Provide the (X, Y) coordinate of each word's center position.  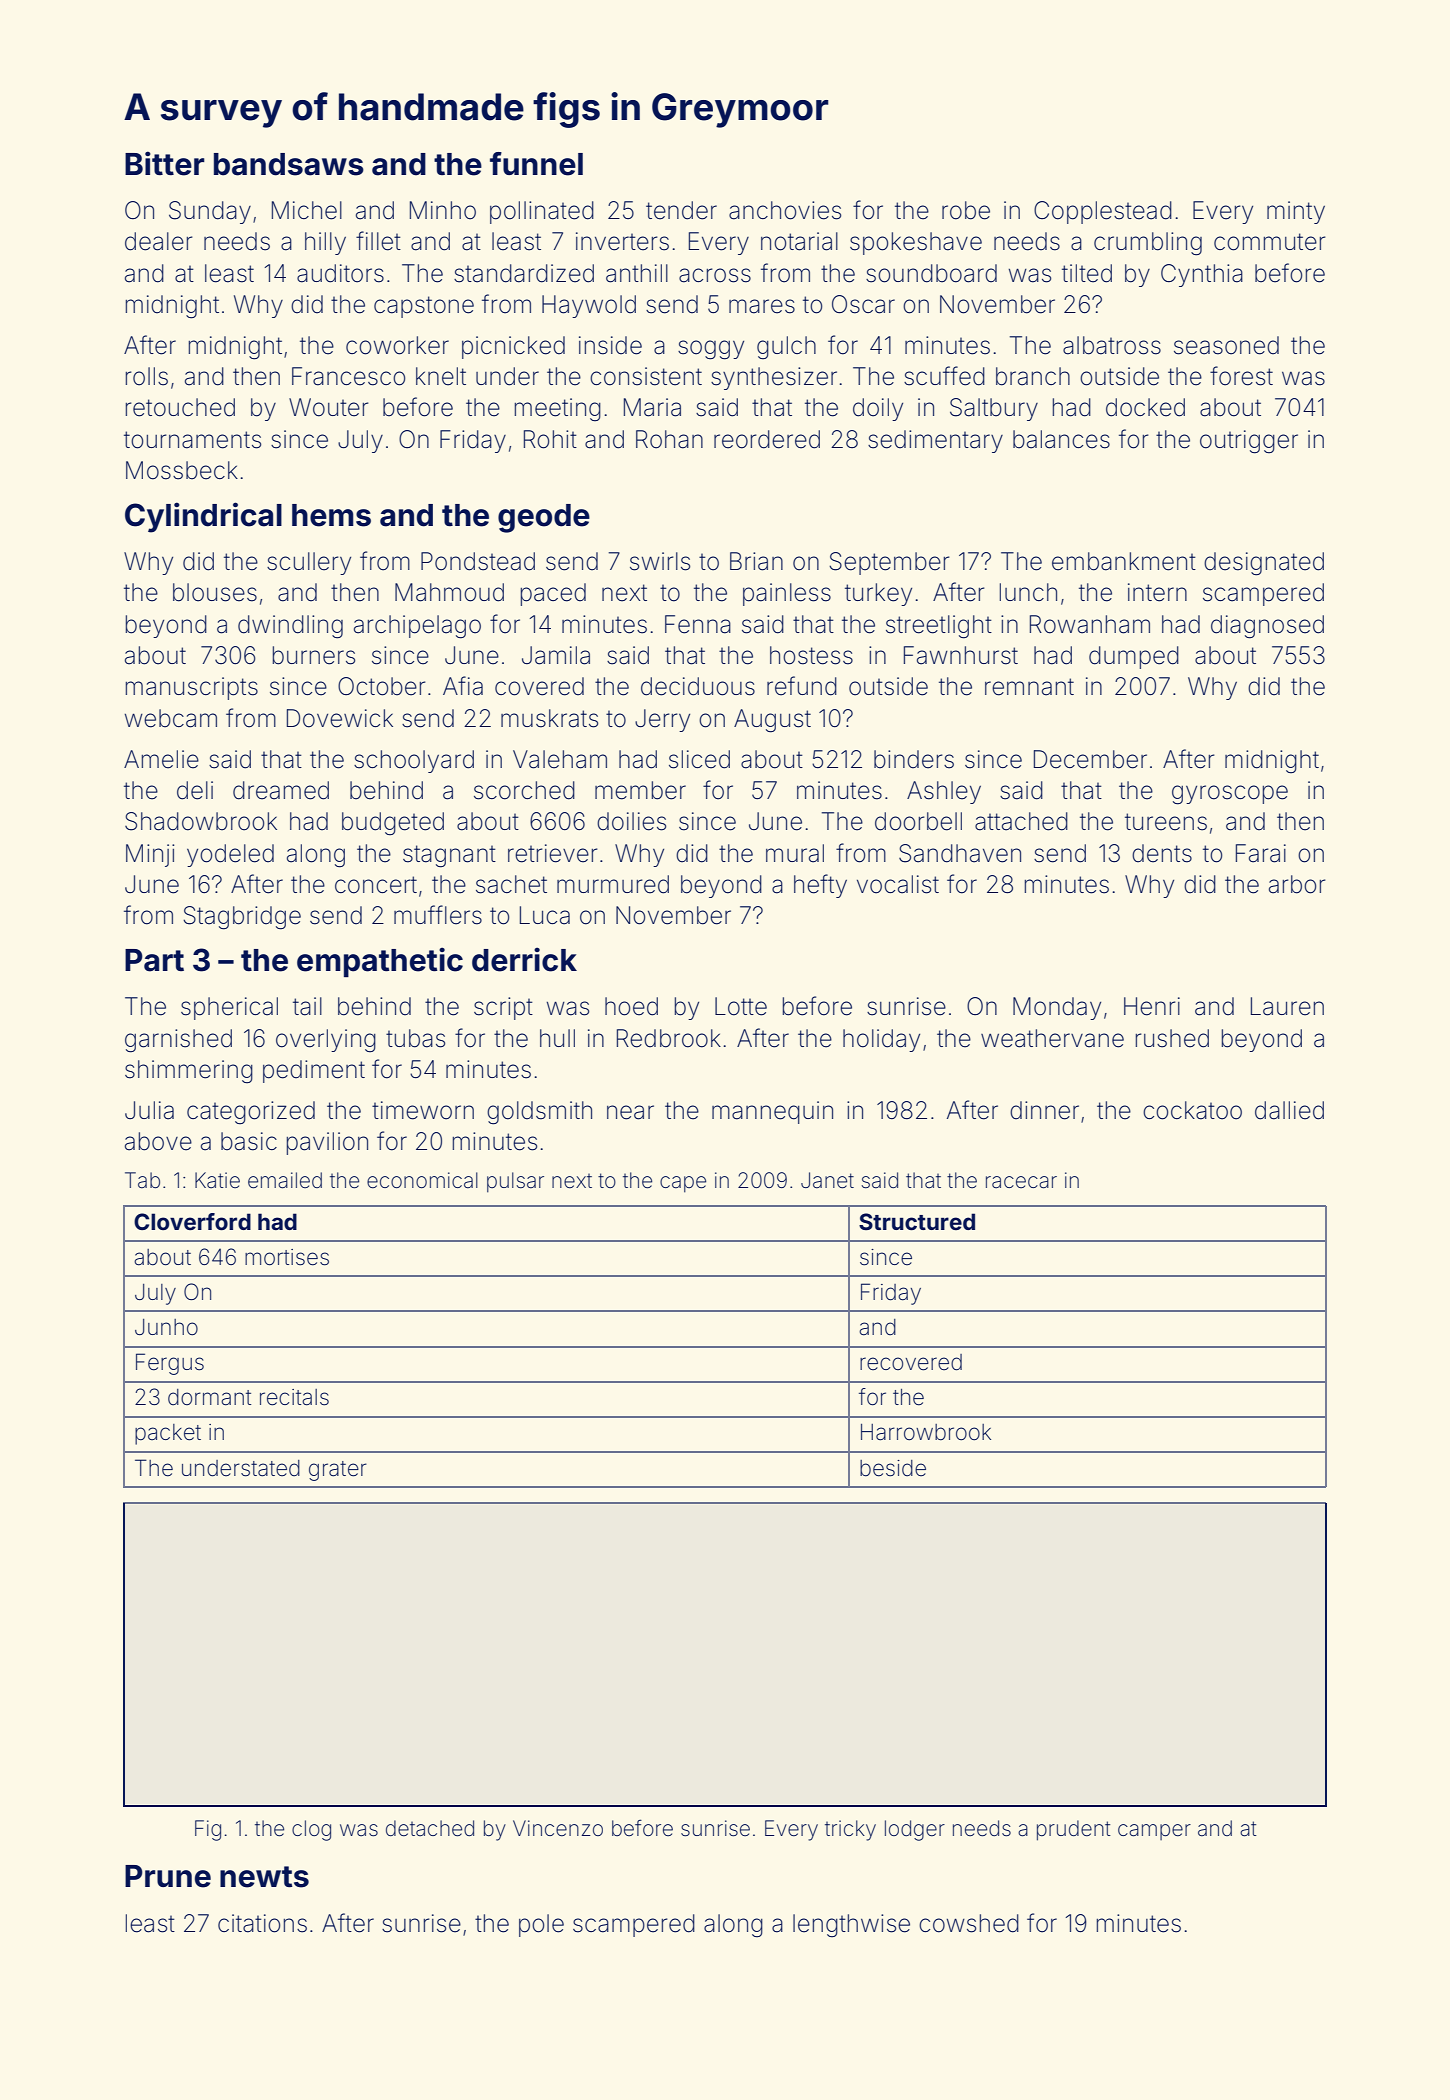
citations (262, 1923)
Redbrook (669, 1038)
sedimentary (935, 441)
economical (422, 1180)
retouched (180, 407)
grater (338, 1471)
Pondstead (478, 561)
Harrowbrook (926, 1432)
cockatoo (1192, 1110)
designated (1264, 564)
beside (893, 1468)
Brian (756, 561)
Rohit (550, 439)
